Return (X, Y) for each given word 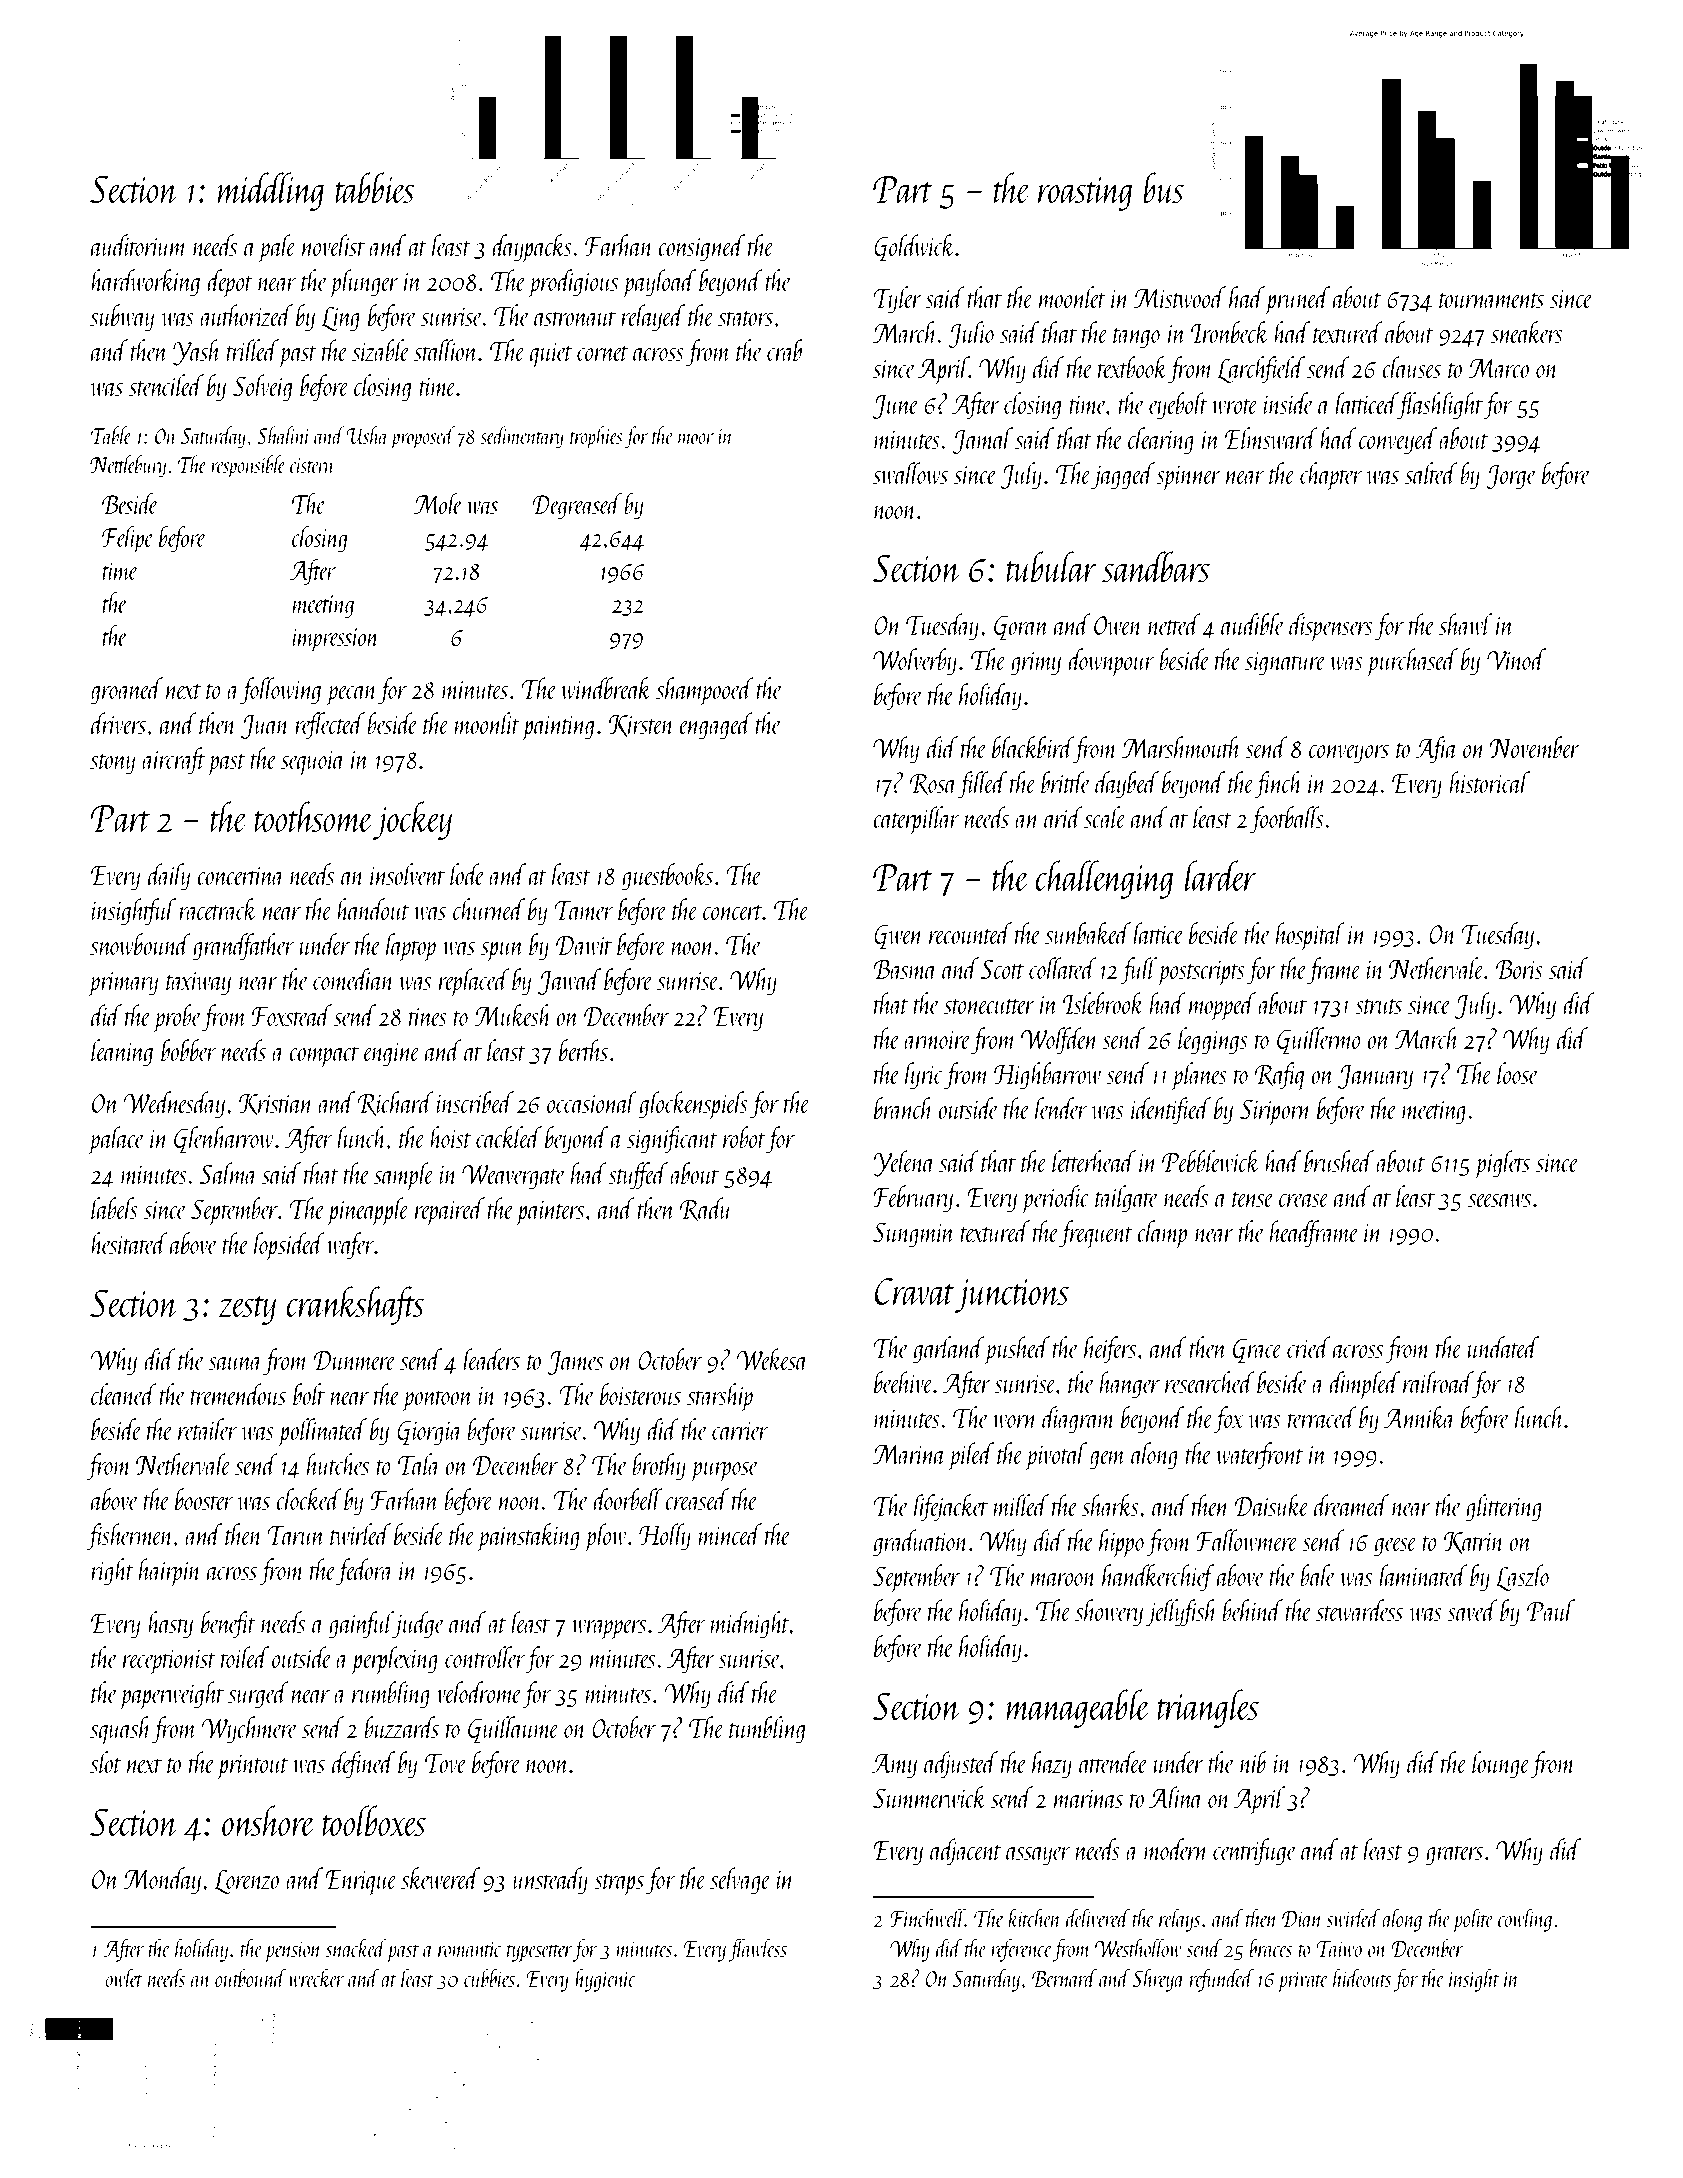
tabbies (375, 188)
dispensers (1331, 627)
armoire (937, 1040)
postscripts (1201, 973)
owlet (124, 1977)
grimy (1036, 663)
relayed (653, 318)
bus (1163, 188)
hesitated (129, 1243)
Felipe (128, 539)
